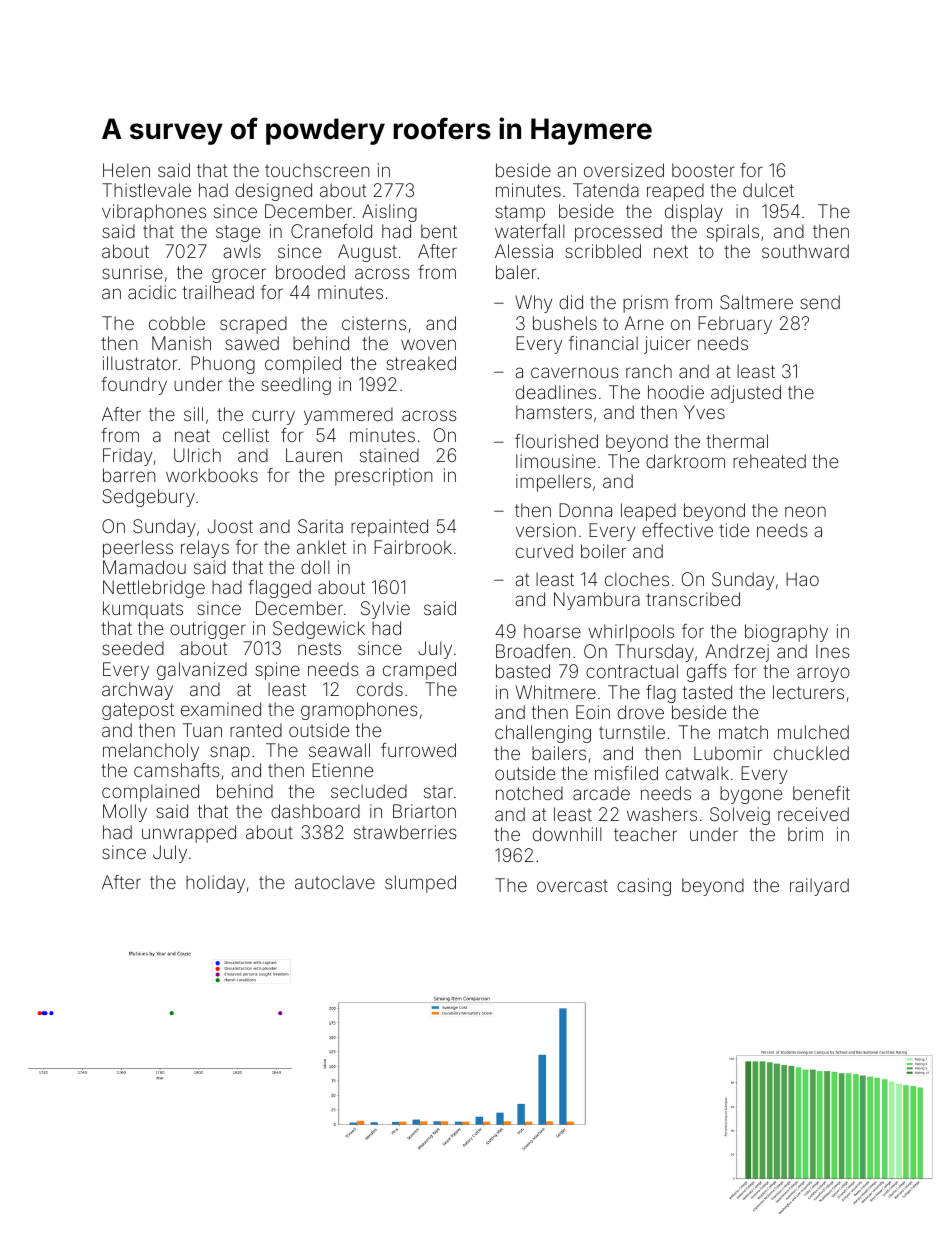  What do you see at coordinates (769, 461) in the screenshot?
I see `reheated` at bounding box center [769, 461].
